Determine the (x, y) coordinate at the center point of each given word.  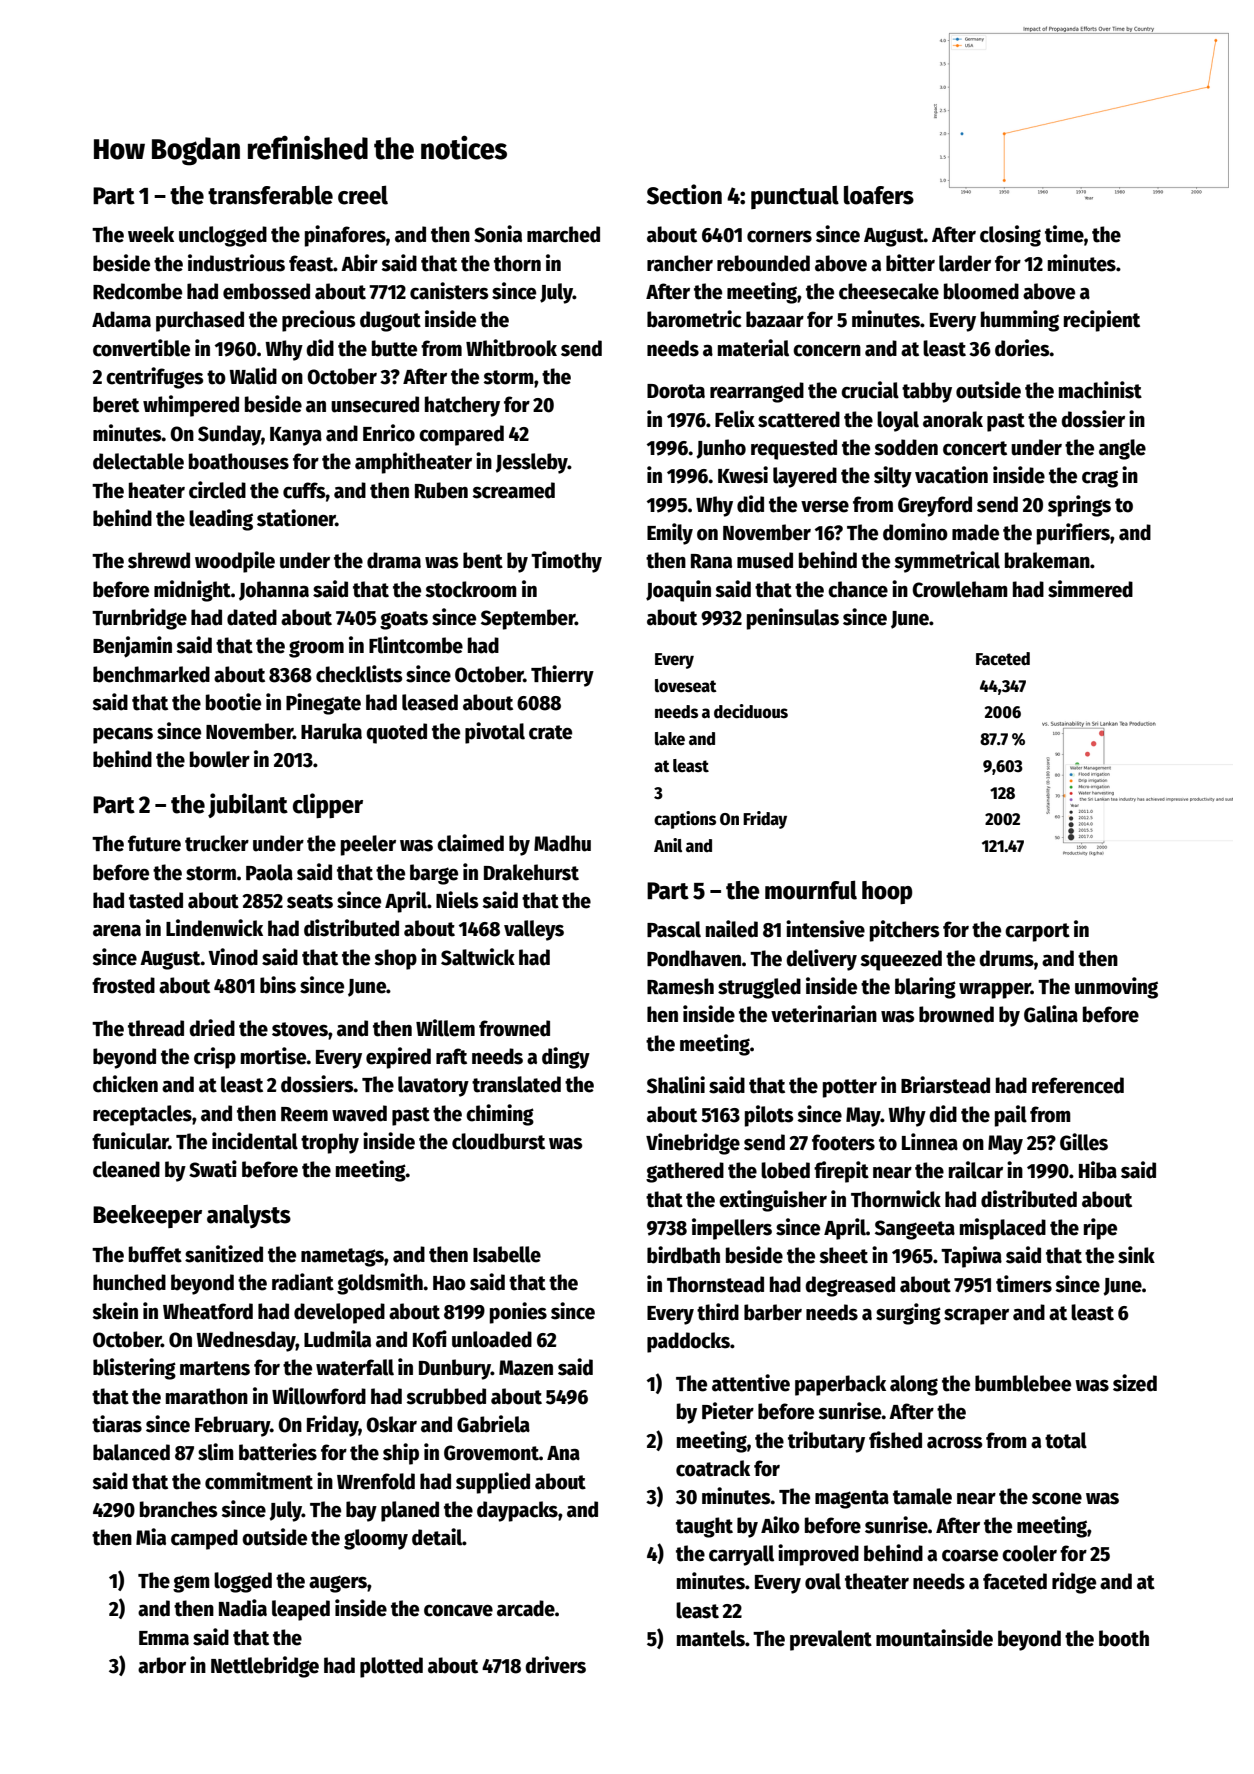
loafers (879, 195)
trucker (217, 843)
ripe (1100, 1229)
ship (401, 1454)
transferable (270, 195)
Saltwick (478, 957)
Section (684, 194)
